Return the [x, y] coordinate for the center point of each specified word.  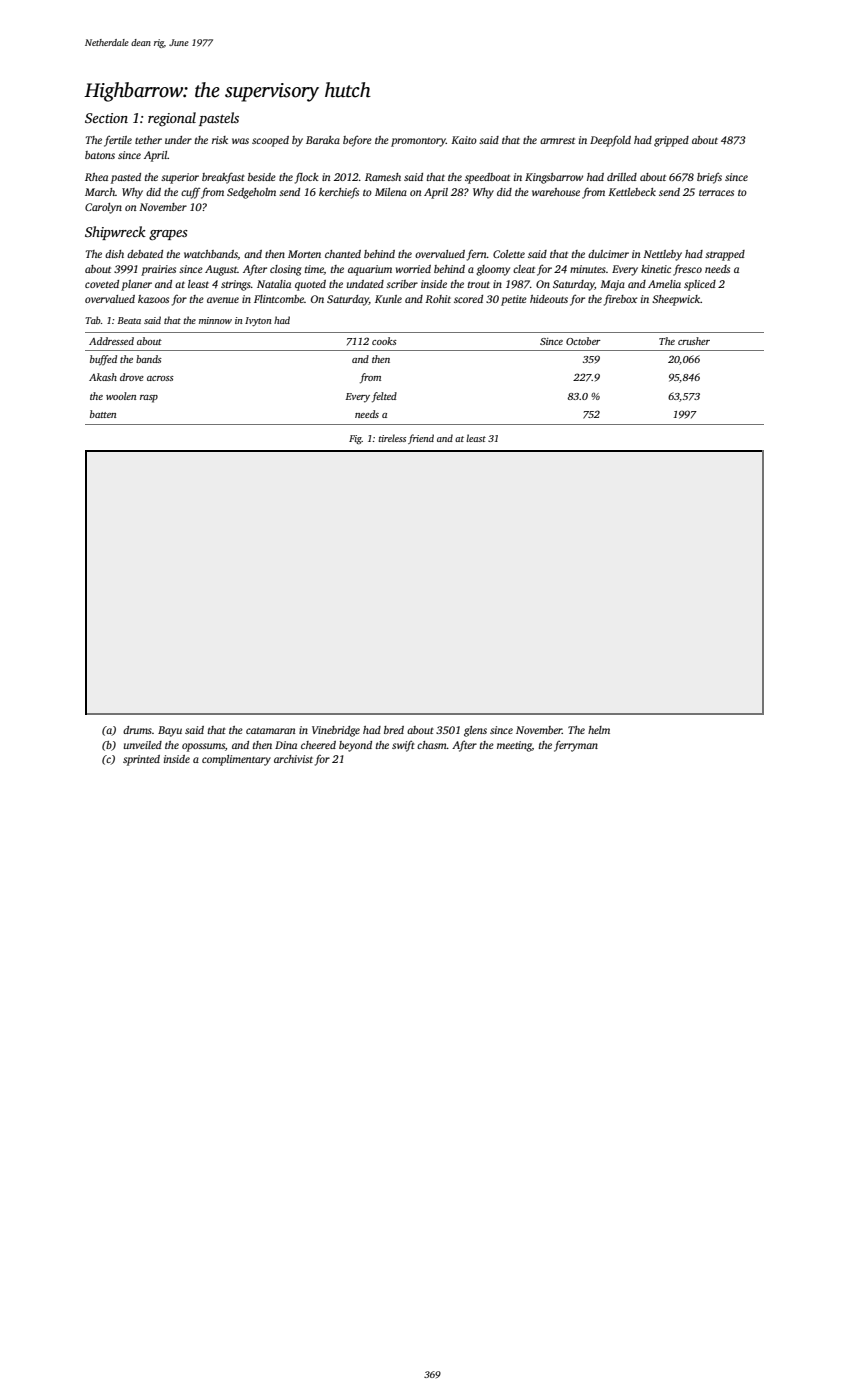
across [160, 378]
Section [106, 118]
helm [599, 730]
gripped [671, 141]
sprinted [141, 760]
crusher [694, 341]
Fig [355, 440]
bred [394, 730]
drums [137, 730]
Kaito [464, 140]
